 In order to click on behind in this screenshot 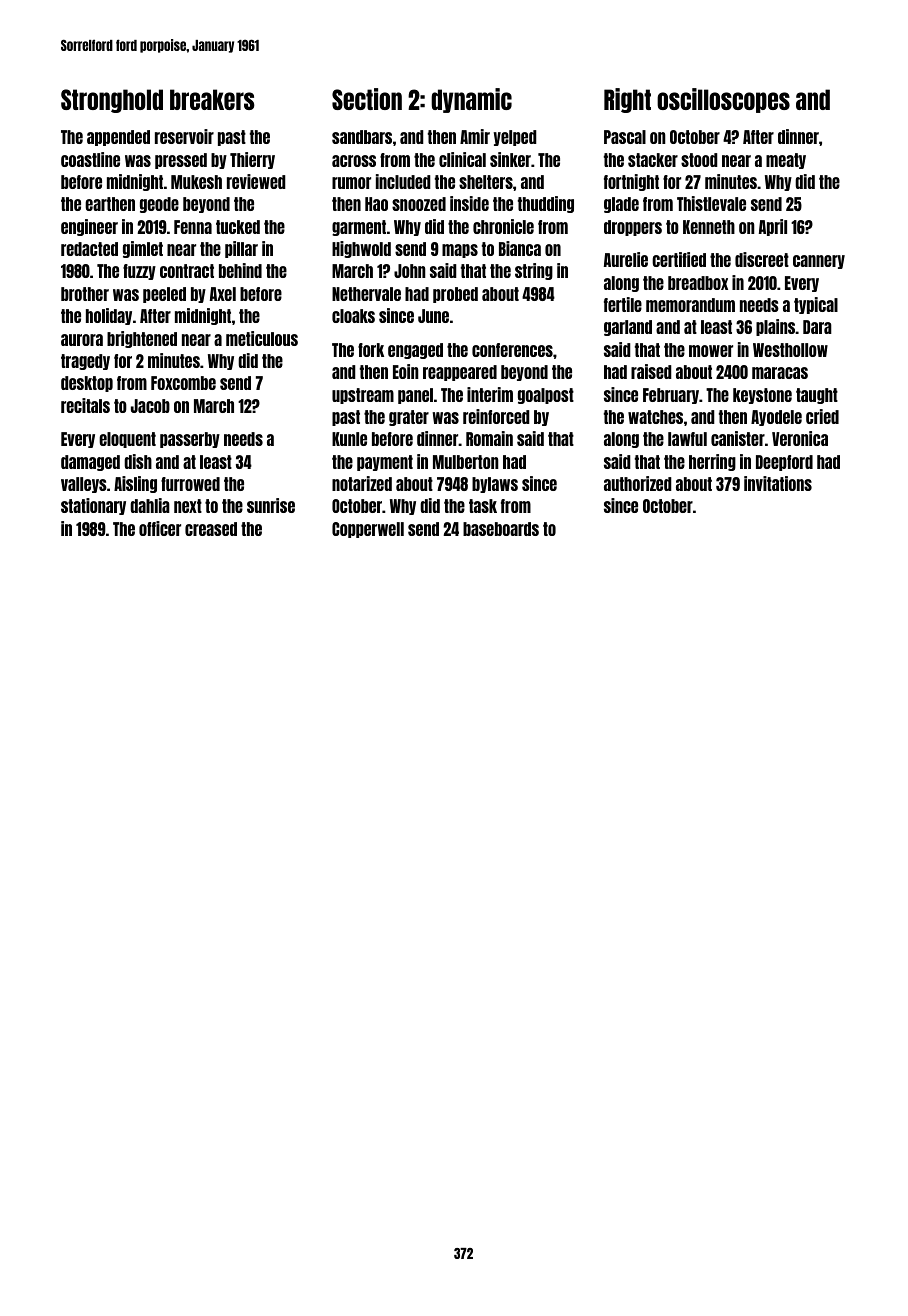, I will do `click(240, 270)`.
